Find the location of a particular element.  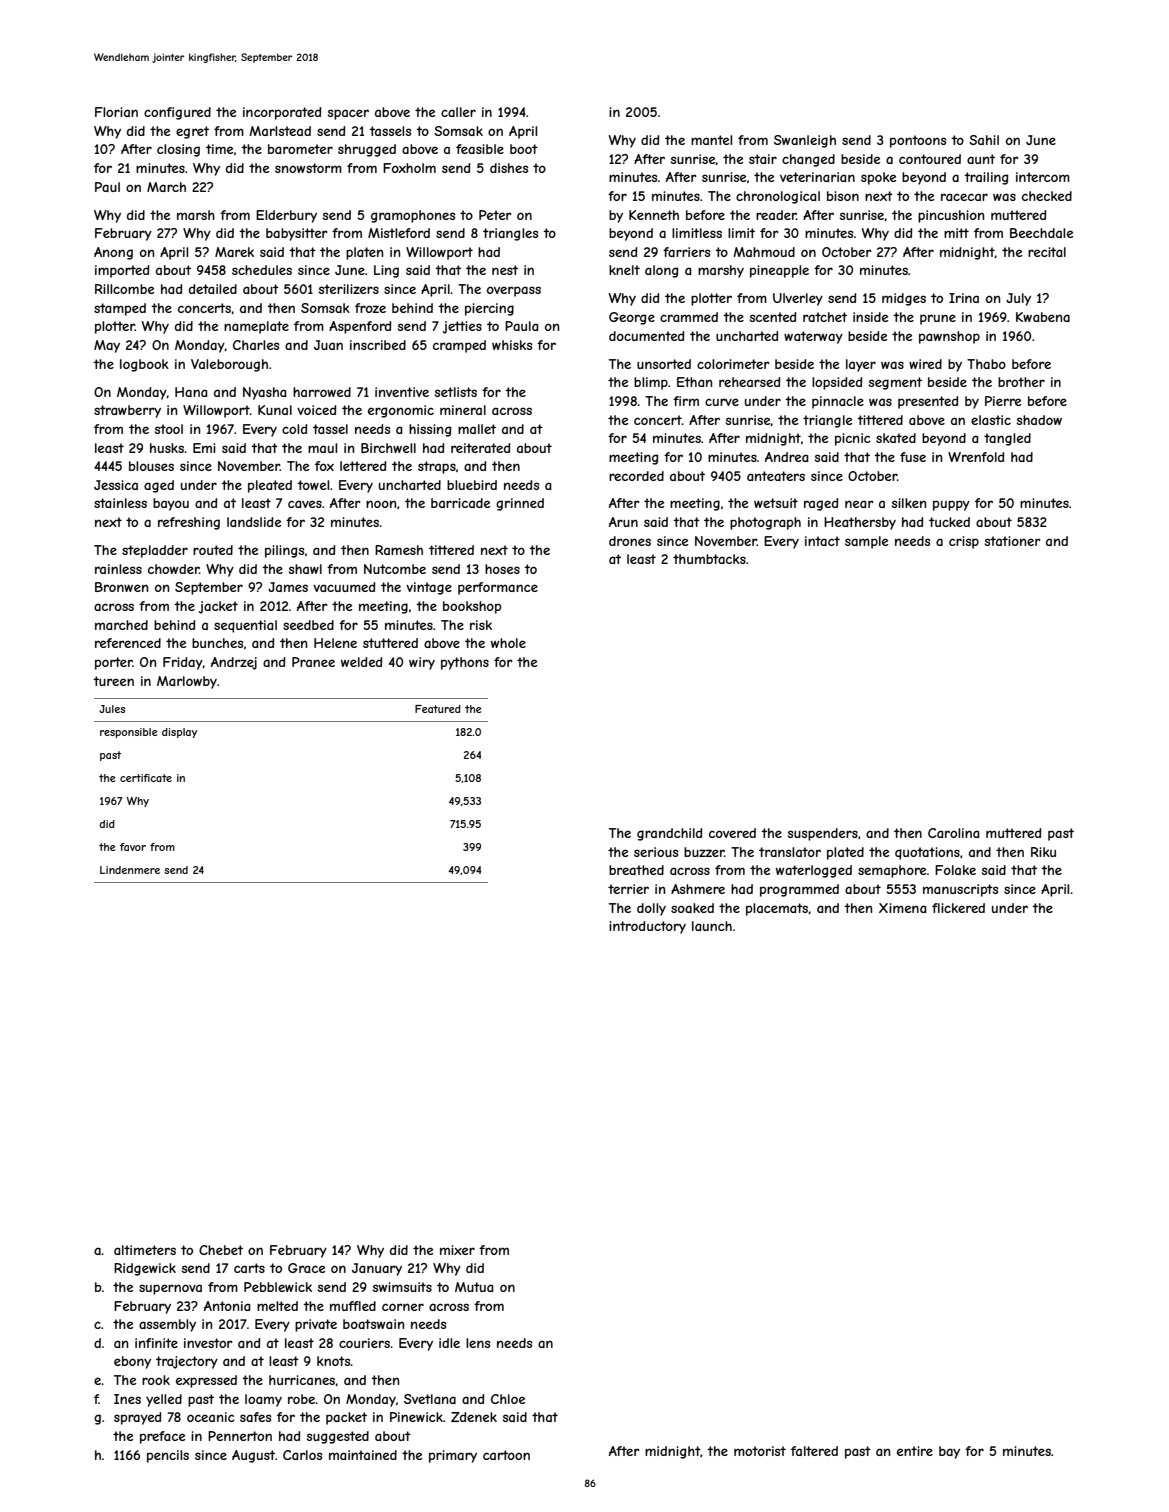

picnic is located at coordinates (853, 439).
